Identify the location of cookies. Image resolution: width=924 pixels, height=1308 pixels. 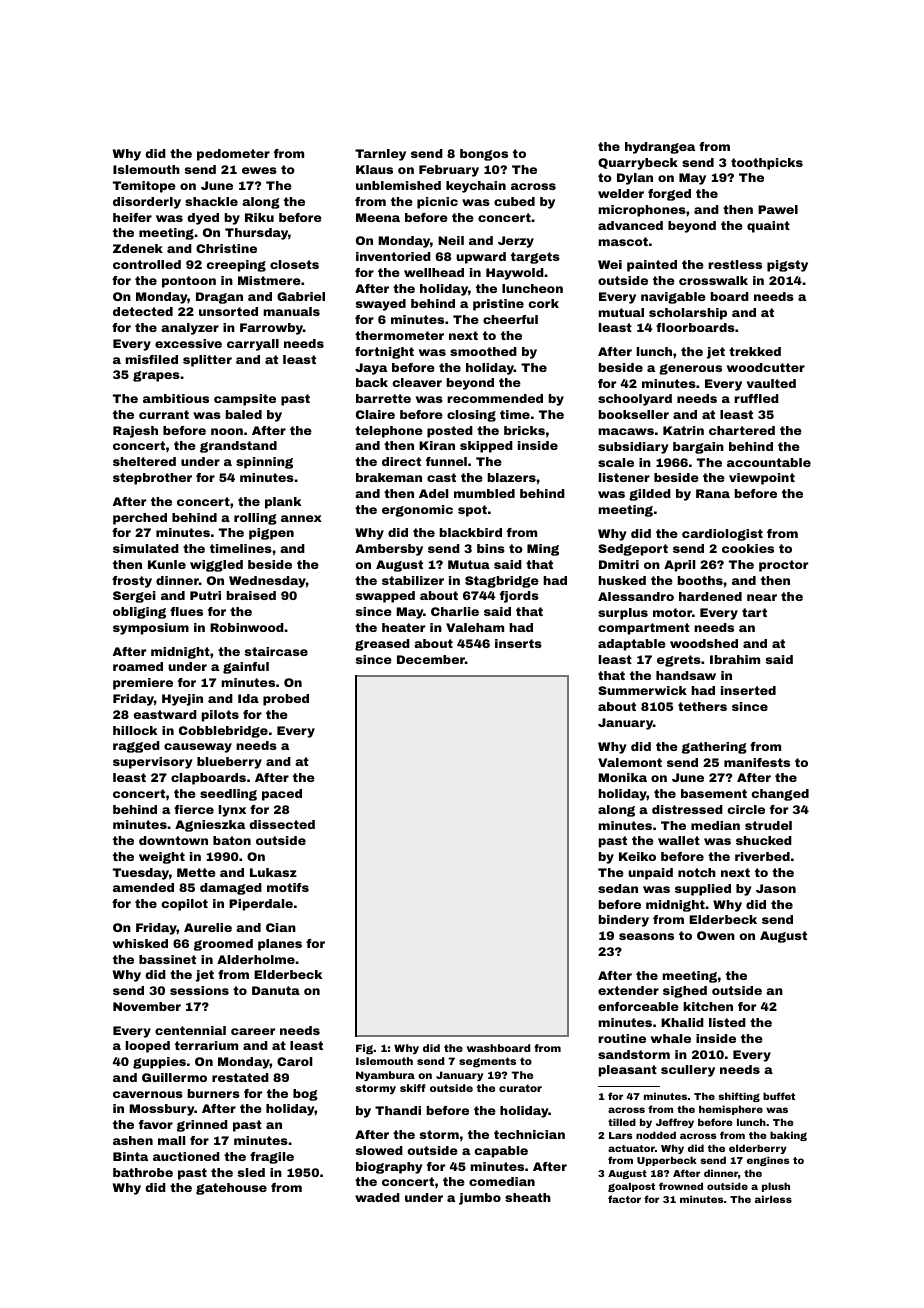
(748, 548).
